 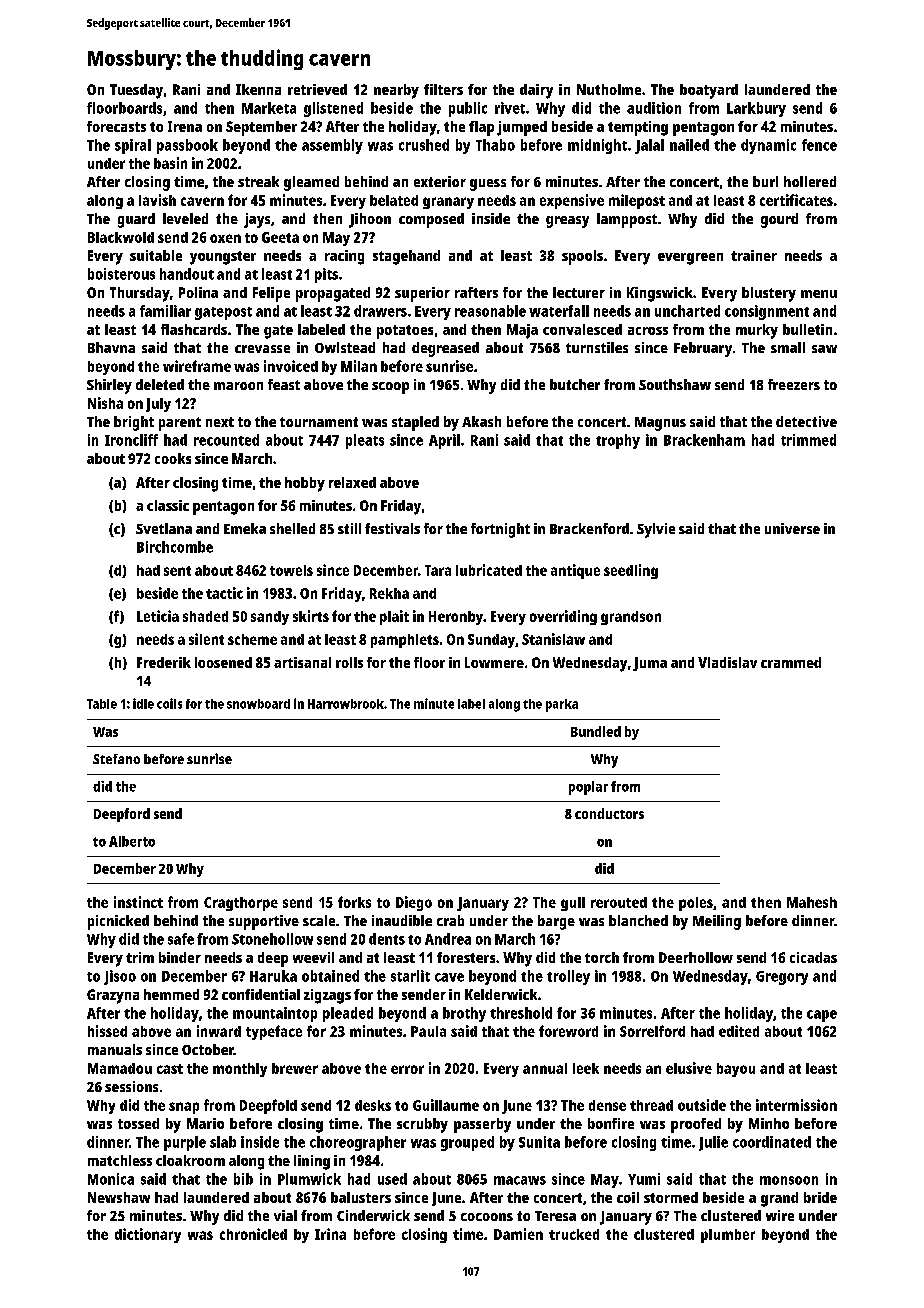 What do you see at coordinates (346, 704) in the screenshot?
I see `Harrowbrook` at bounding box center [346, 704].
